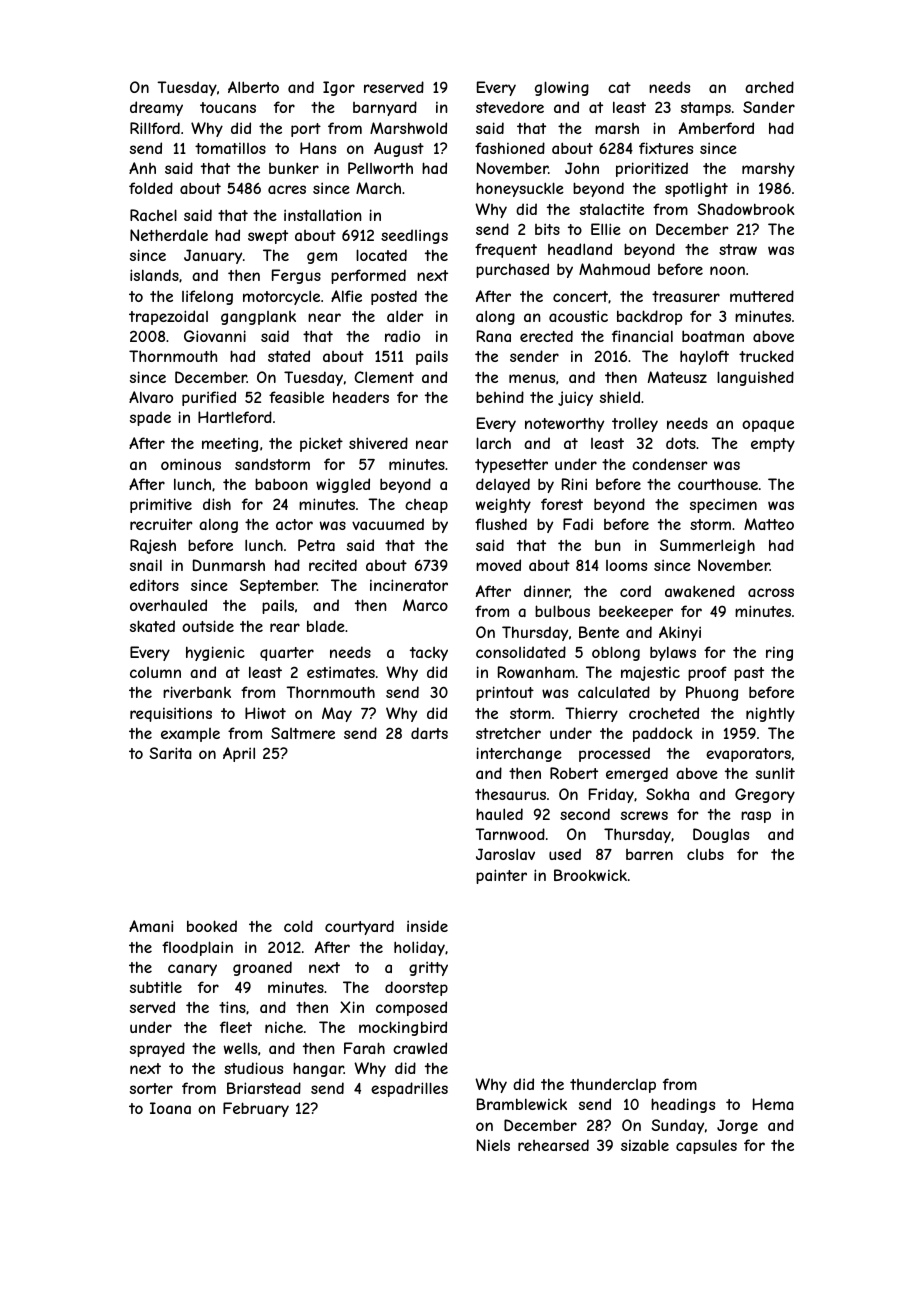  I want to click on booked, so click(212, 926).
